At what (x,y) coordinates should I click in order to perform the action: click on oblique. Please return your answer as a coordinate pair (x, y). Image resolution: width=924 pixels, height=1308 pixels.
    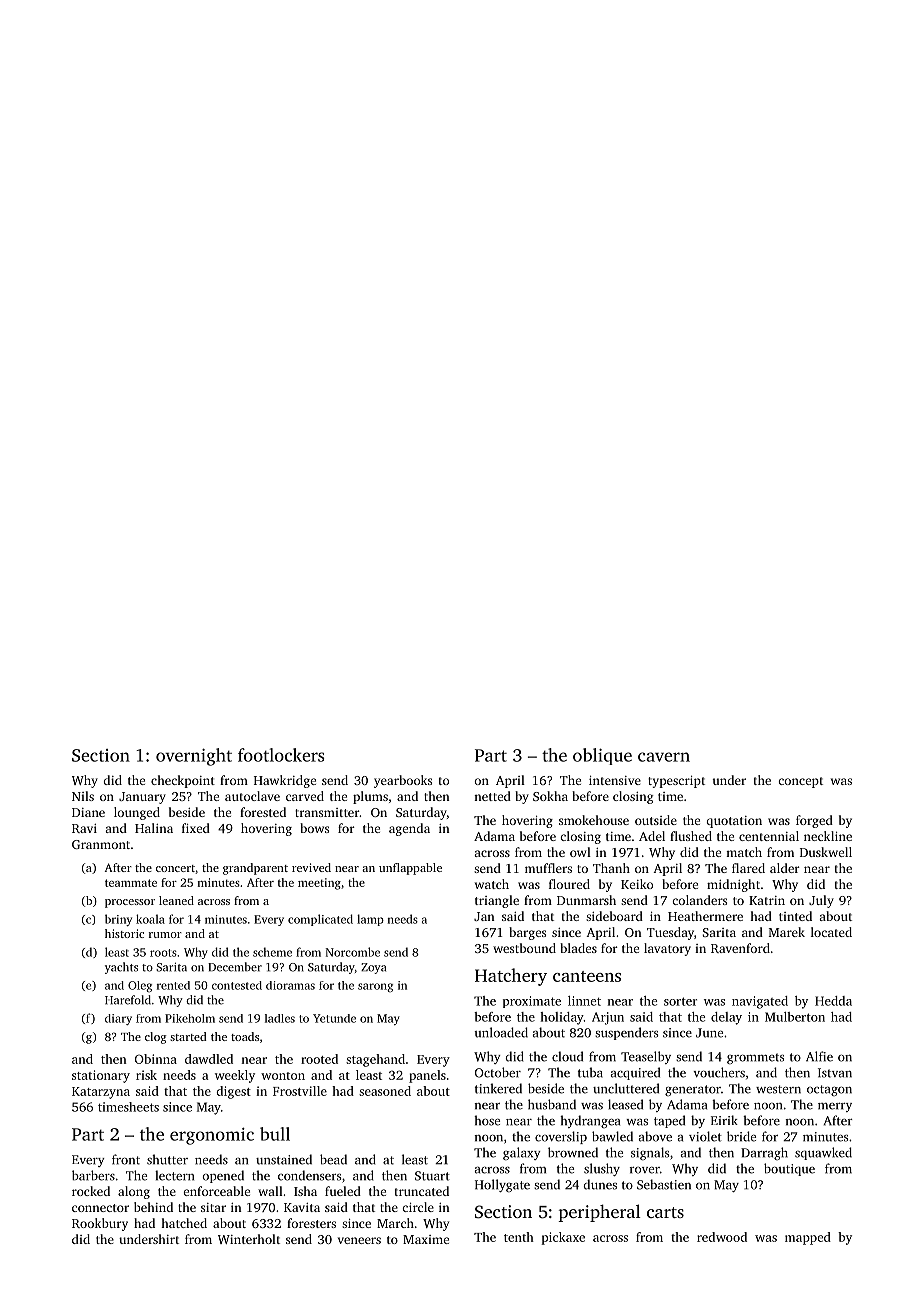
    Looking at the image, I should click on (602, 756).
